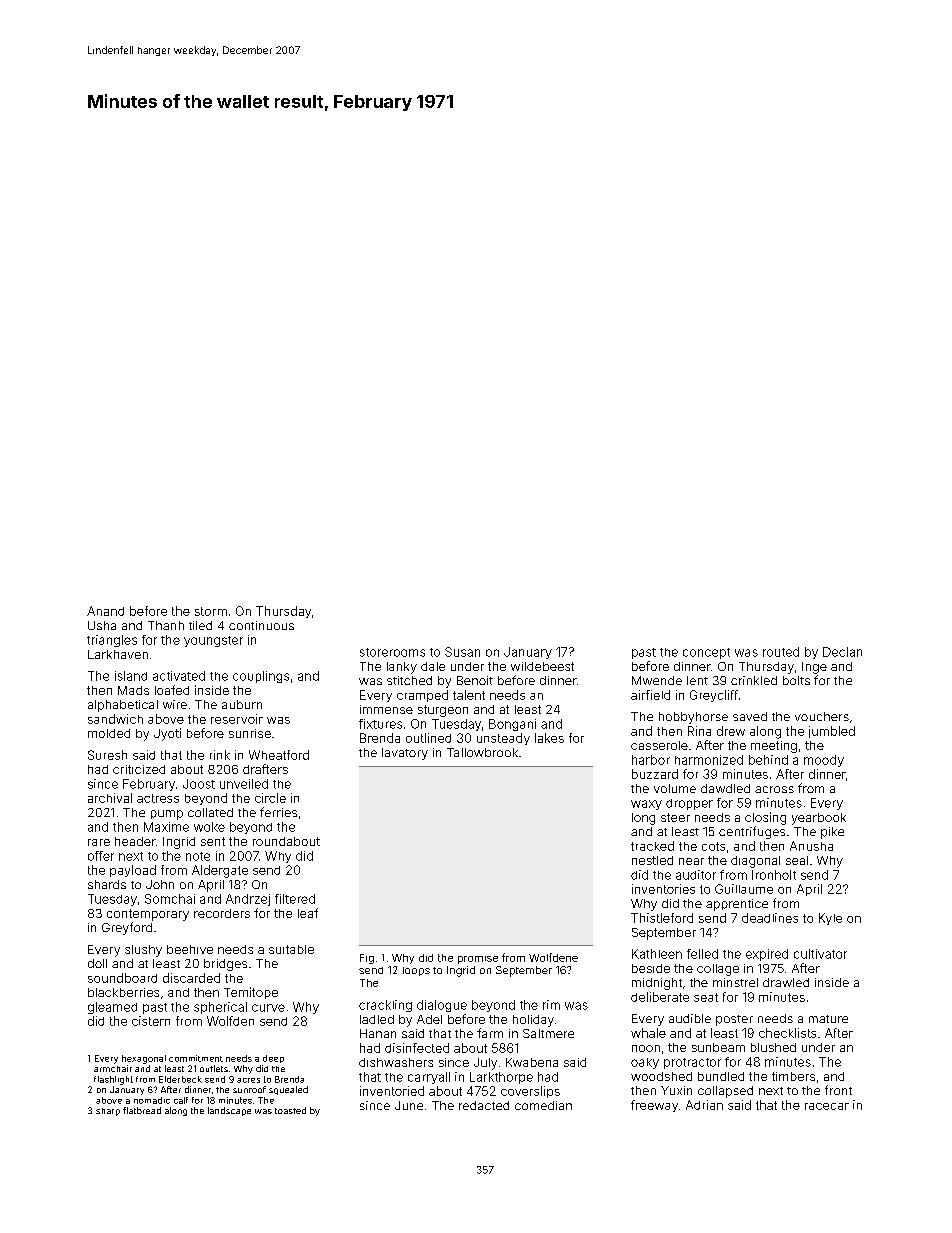  Describe the element at coordinates (131, 676) in the screenshot. I see `island` at that location.
